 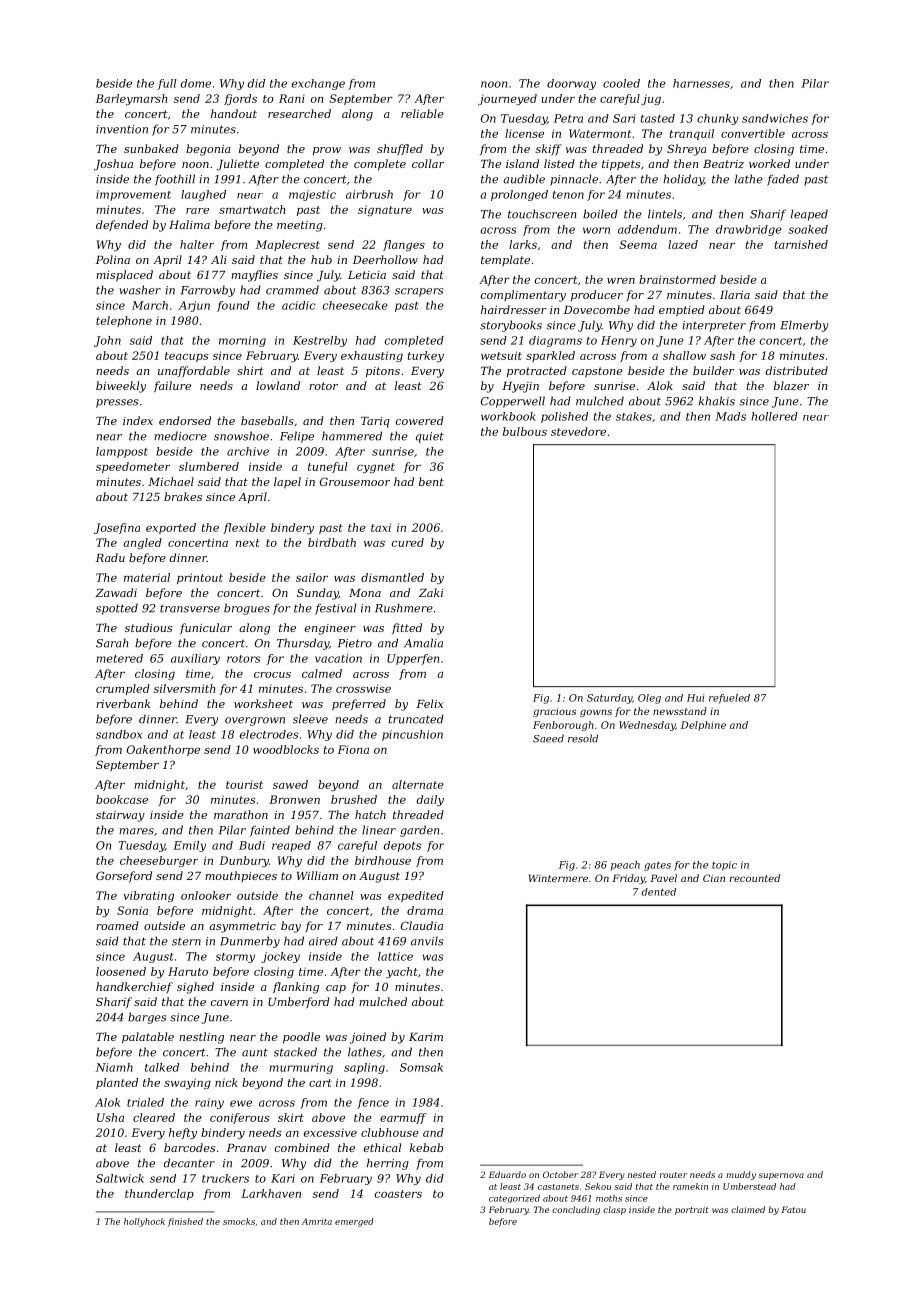 I want to click on October, so click(x=560, y=1174).
